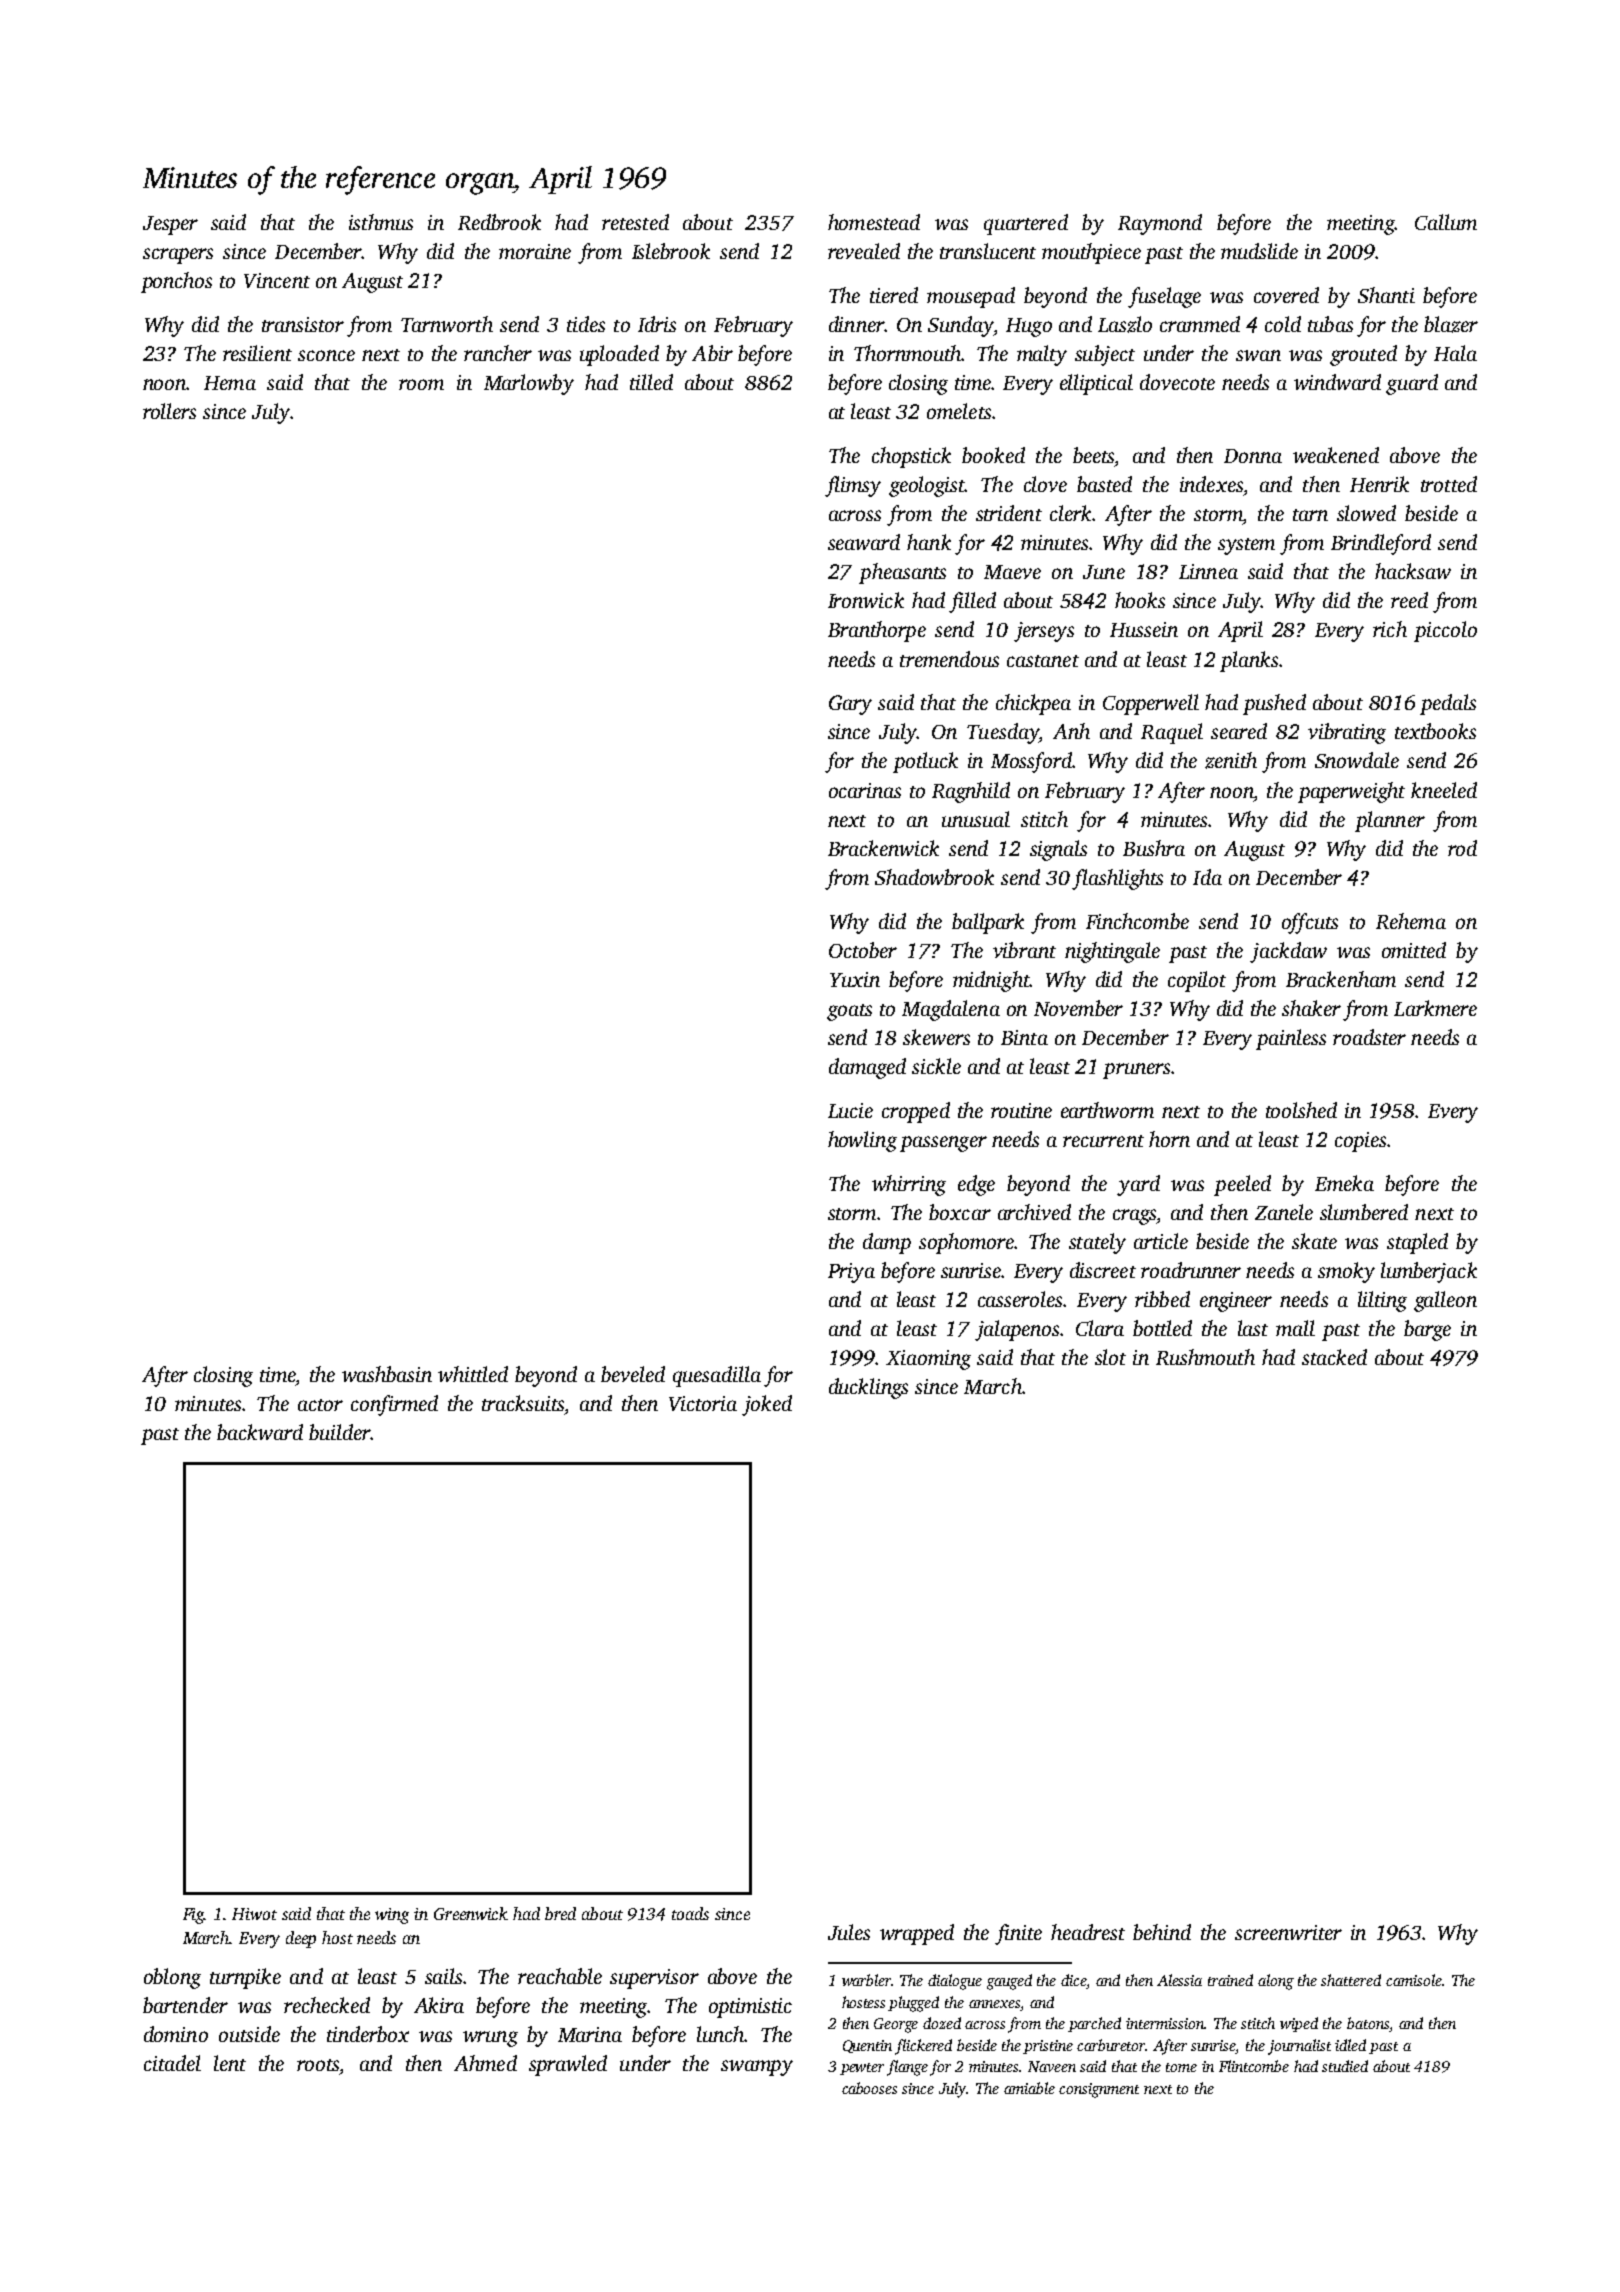  What do you see at coordinates (927, 486) in the image?
I see `geologist` at bounding box center [927, 486].
